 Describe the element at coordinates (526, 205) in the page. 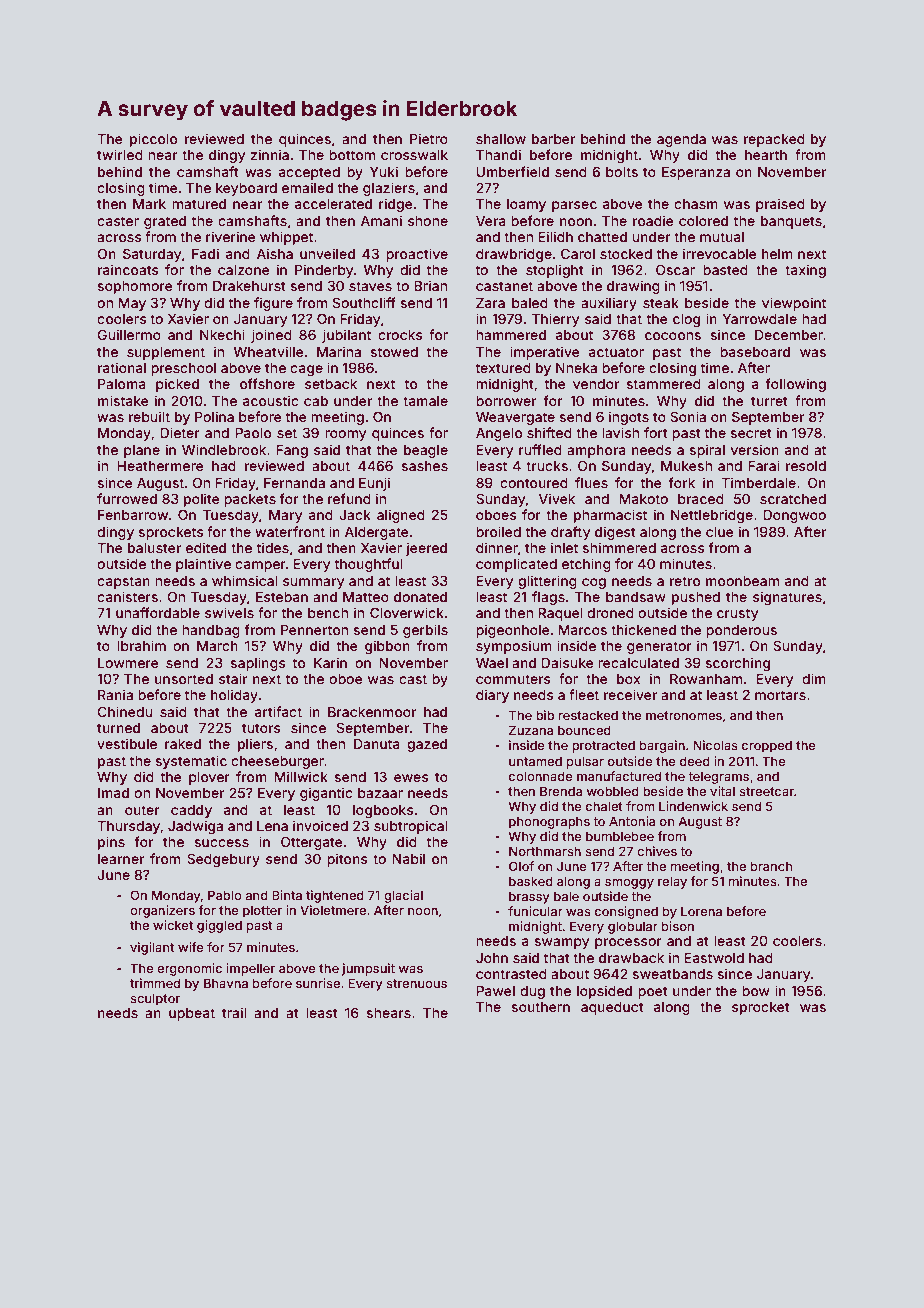

I see `loamy` at that location.
